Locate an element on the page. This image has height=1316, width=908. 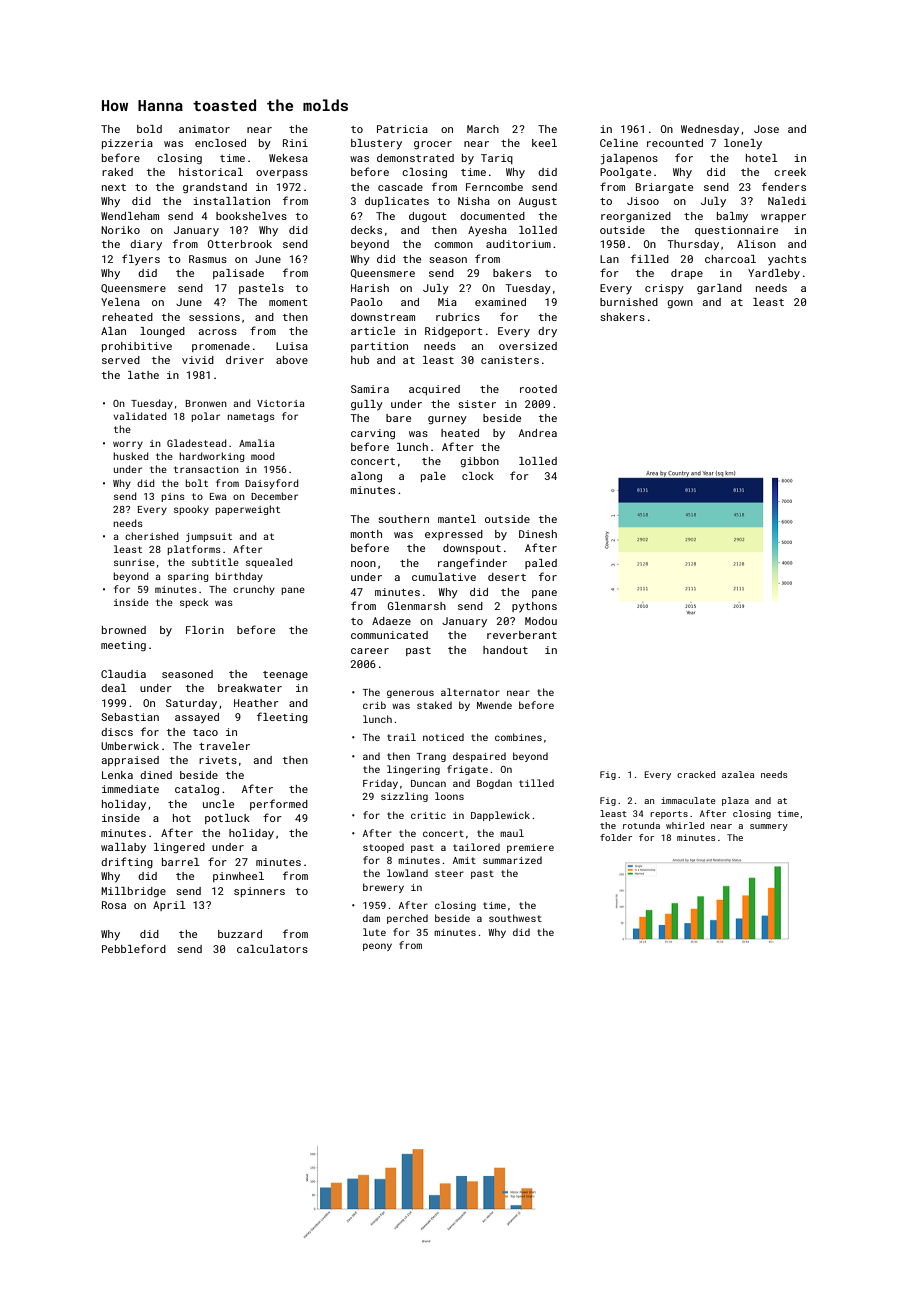
creek is located at coordinates (790, 172).
